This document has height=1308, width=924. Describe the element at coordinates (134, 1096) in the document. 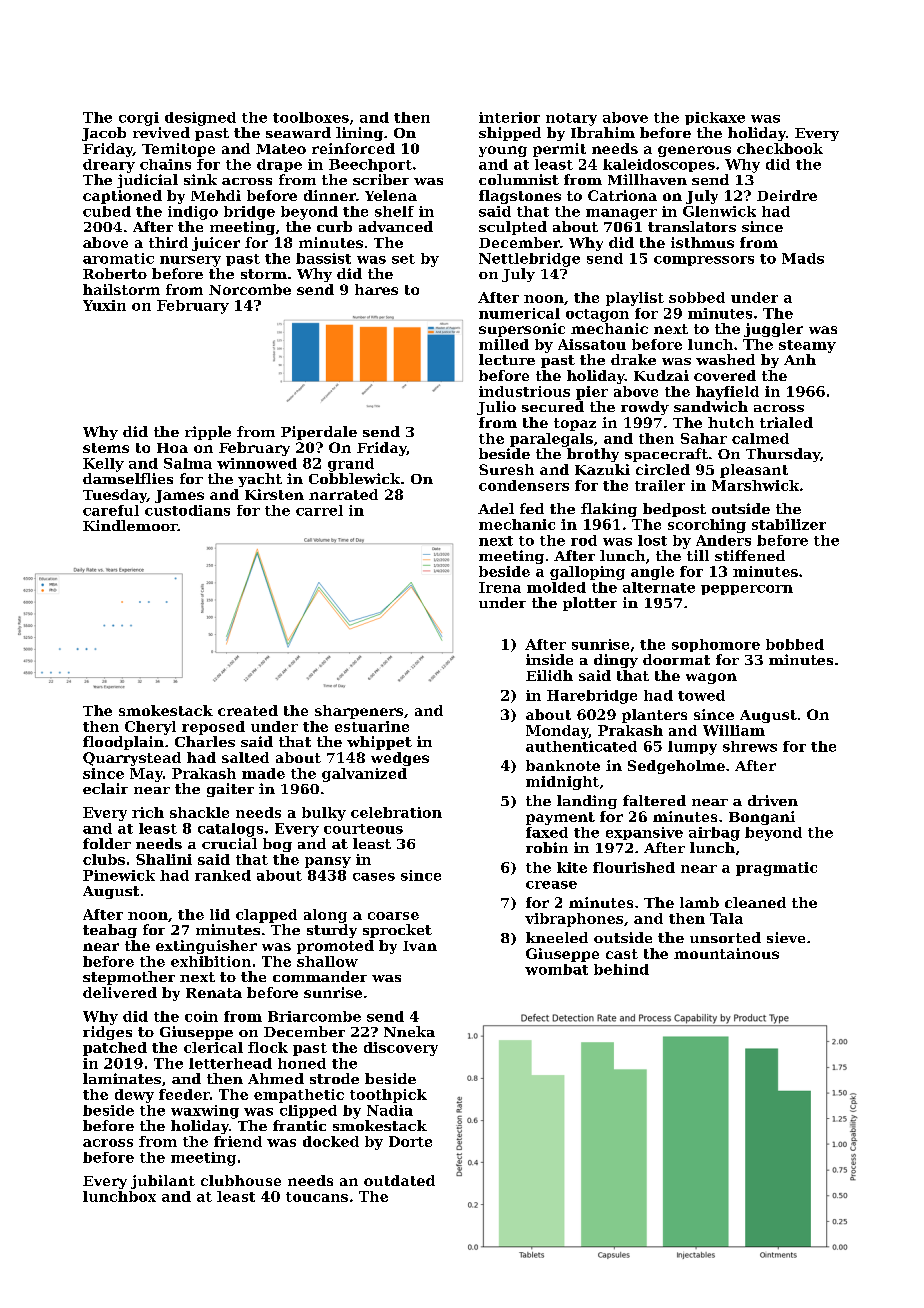

I see `dewy` at that location.
